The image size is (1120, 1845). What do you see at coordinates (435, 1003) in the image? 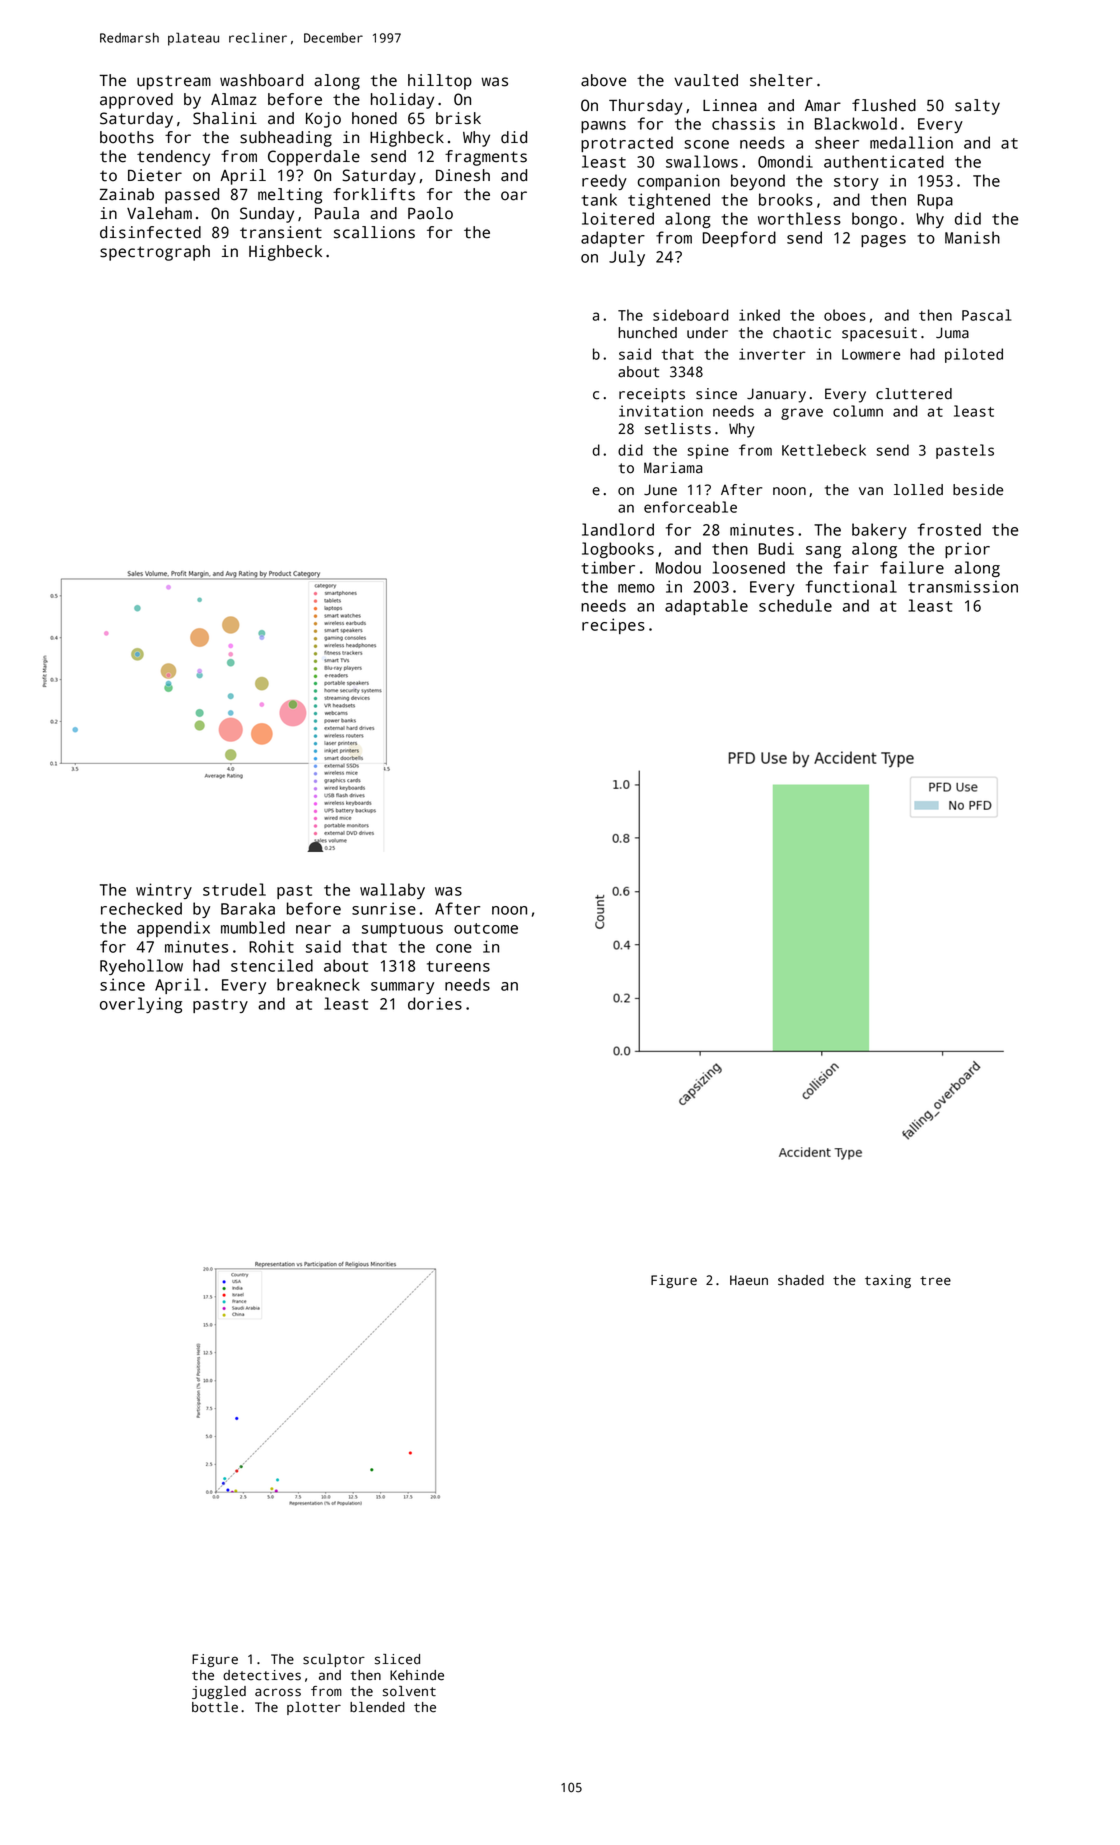
I see `dories` at bounding box center [435, 1003].
